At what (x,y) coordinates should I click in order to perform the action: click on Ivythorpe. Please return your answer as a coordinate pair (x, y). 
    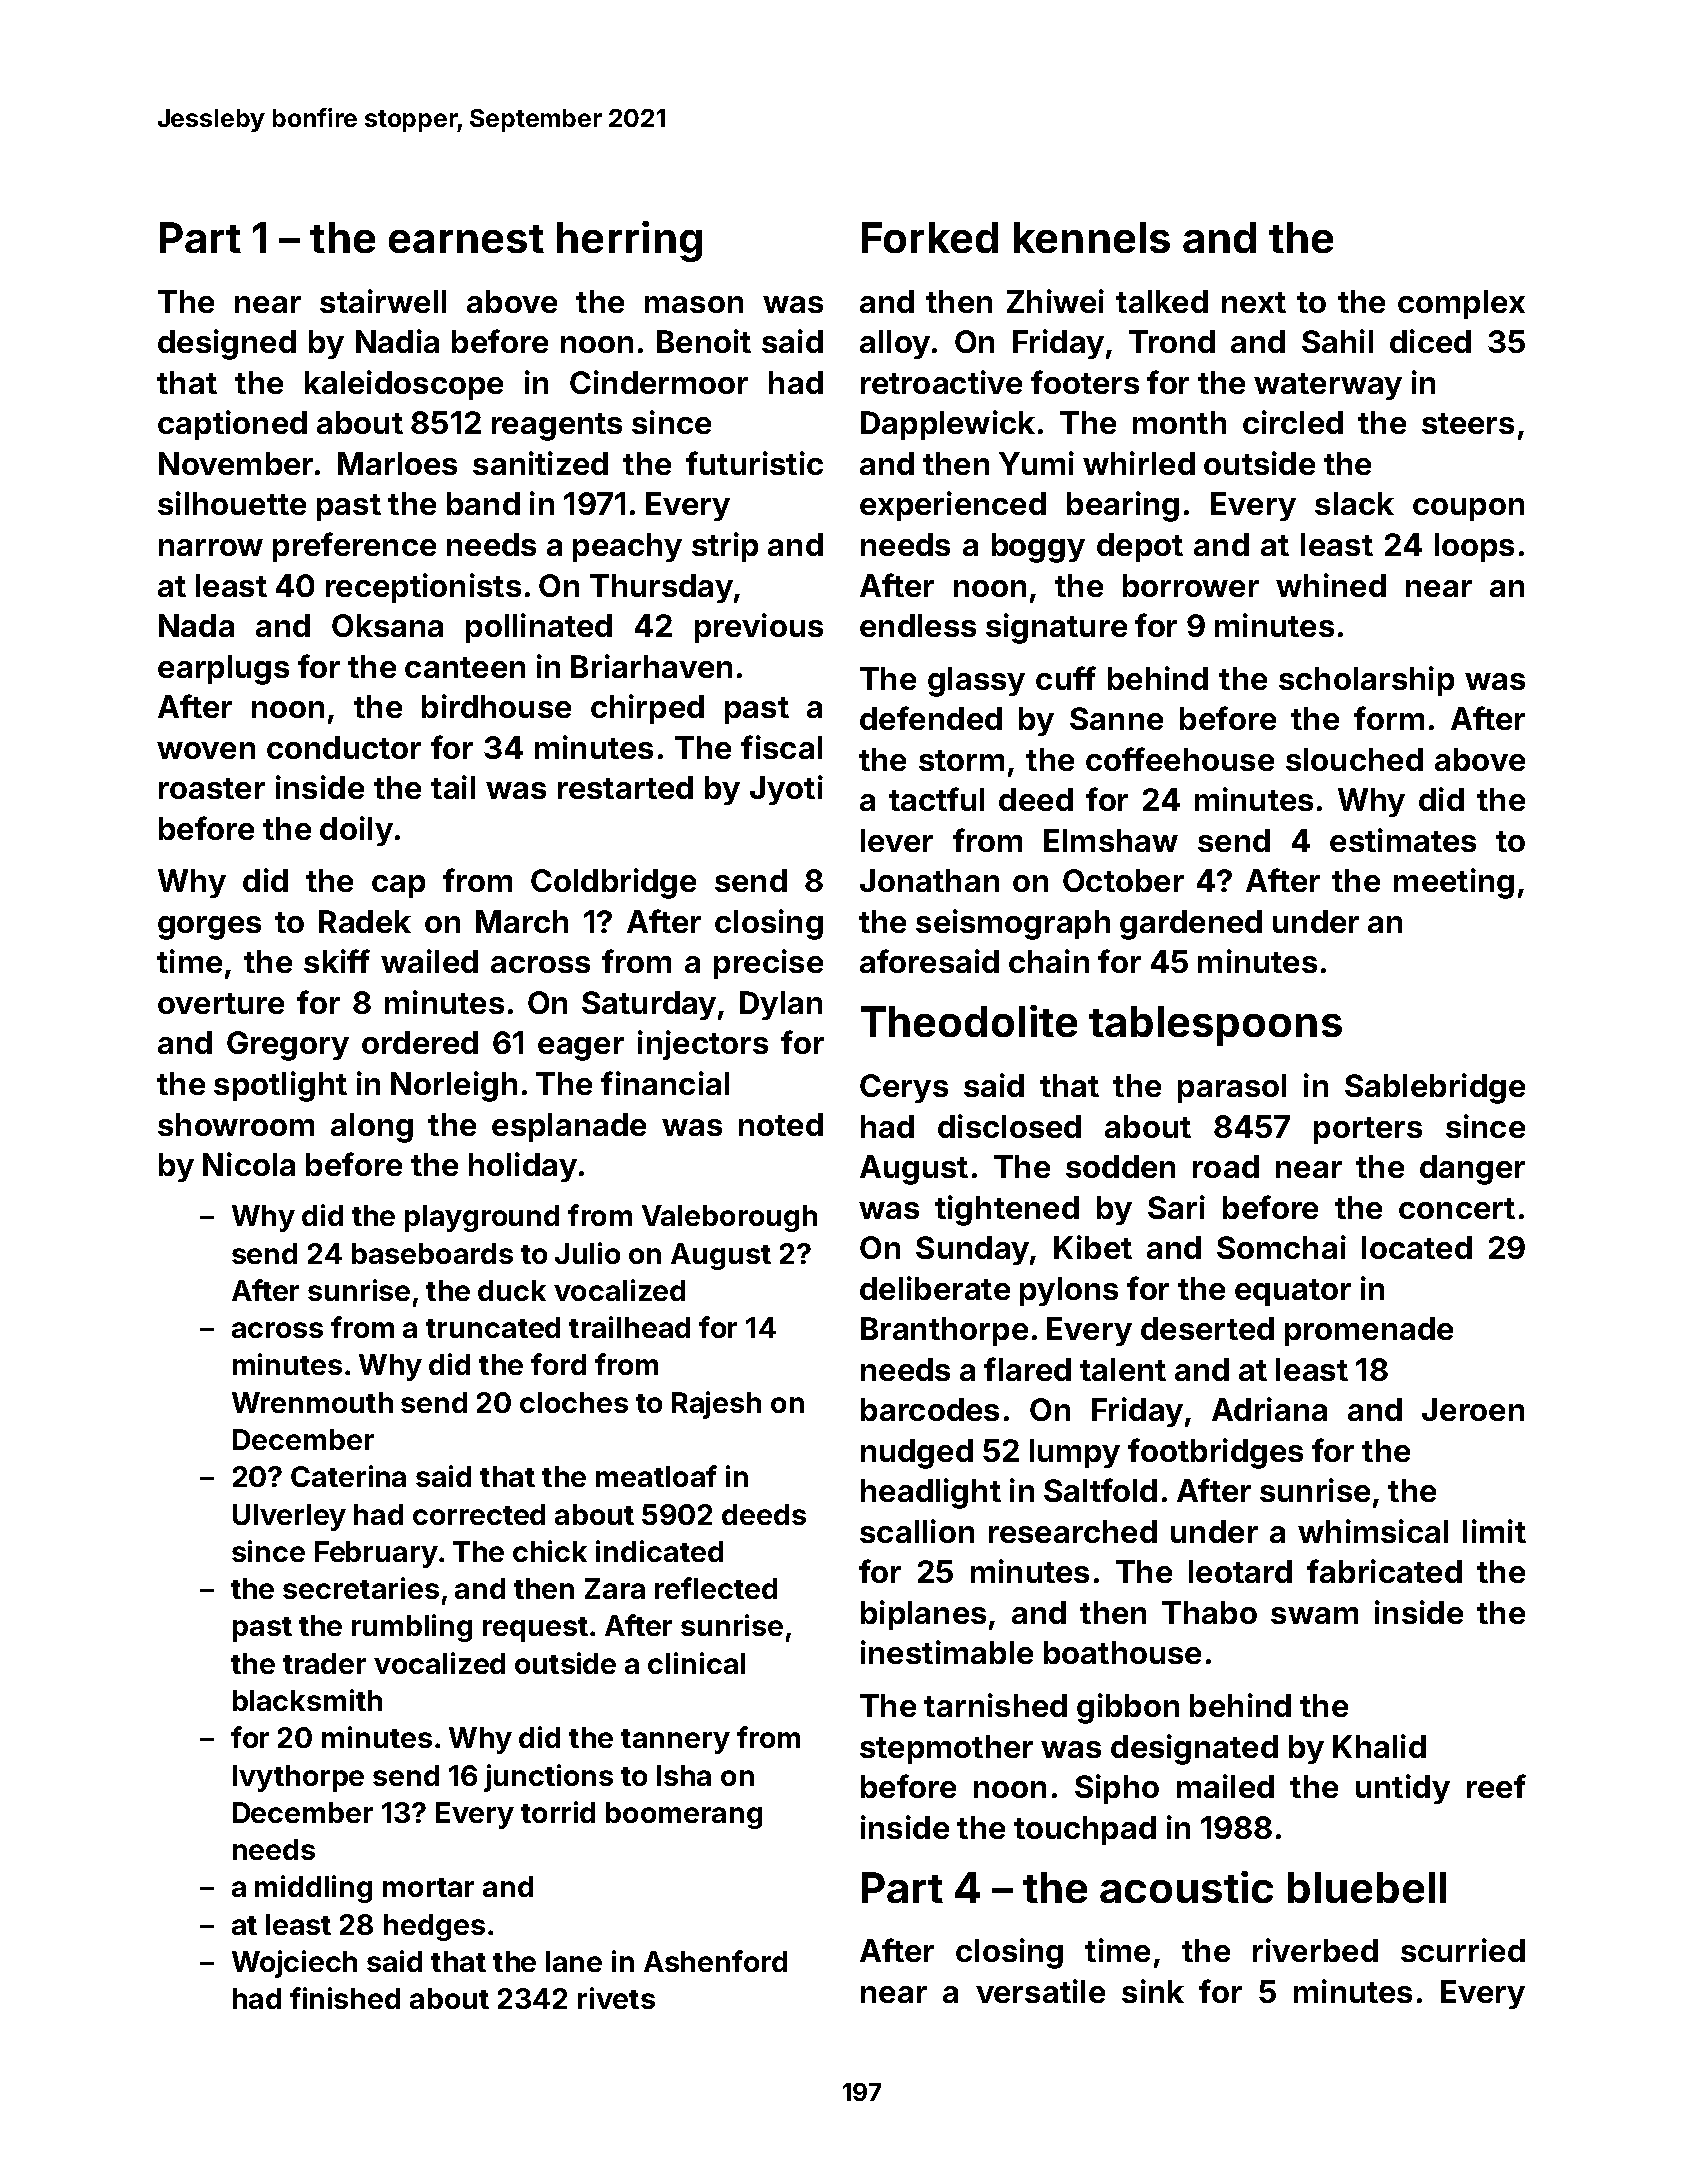
    Looking at the image, I should click on (298, 1778).
